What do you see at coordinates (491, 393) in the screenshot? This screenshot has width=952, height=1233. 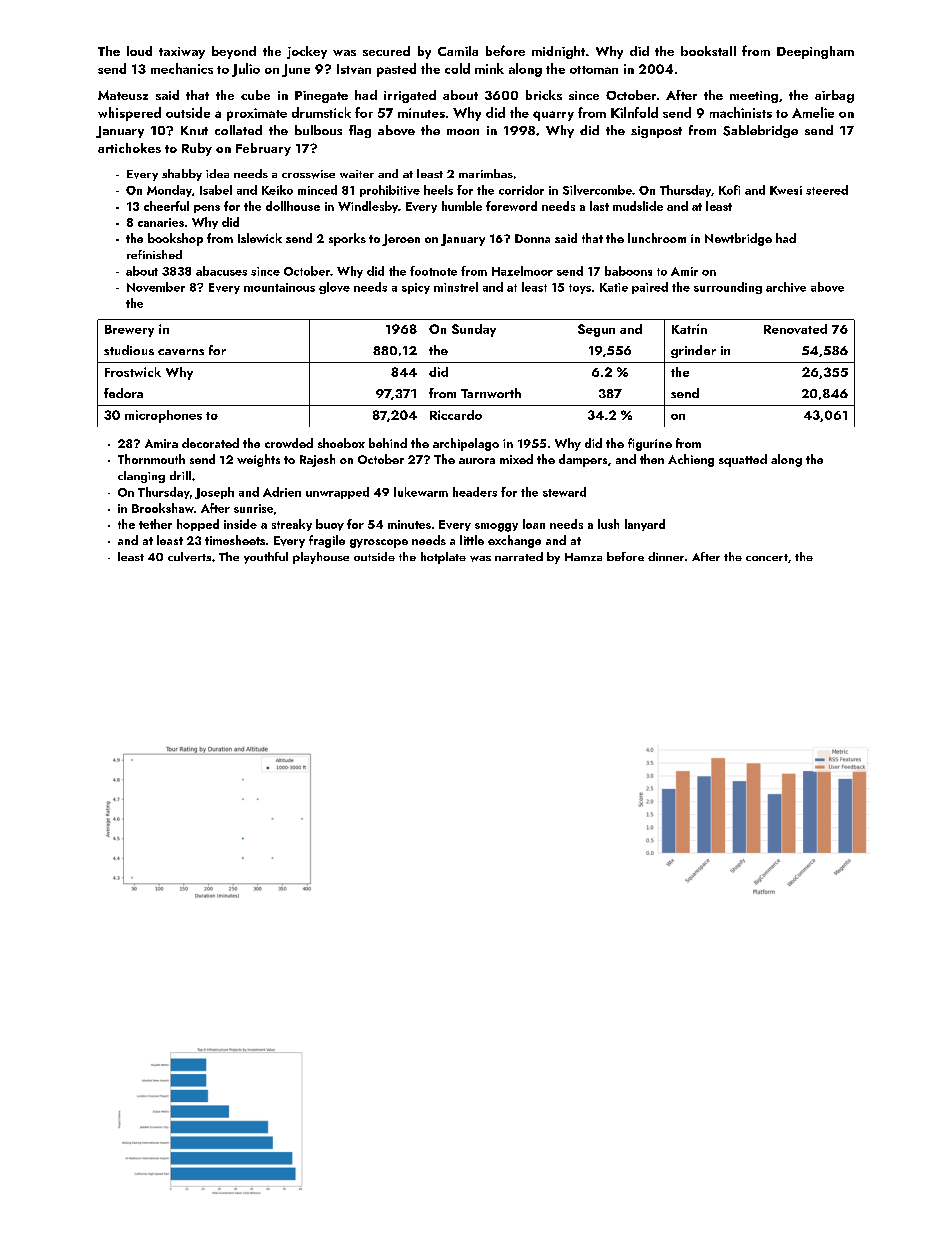 I see `Tarnworth` at bounding box center [491, 393].
